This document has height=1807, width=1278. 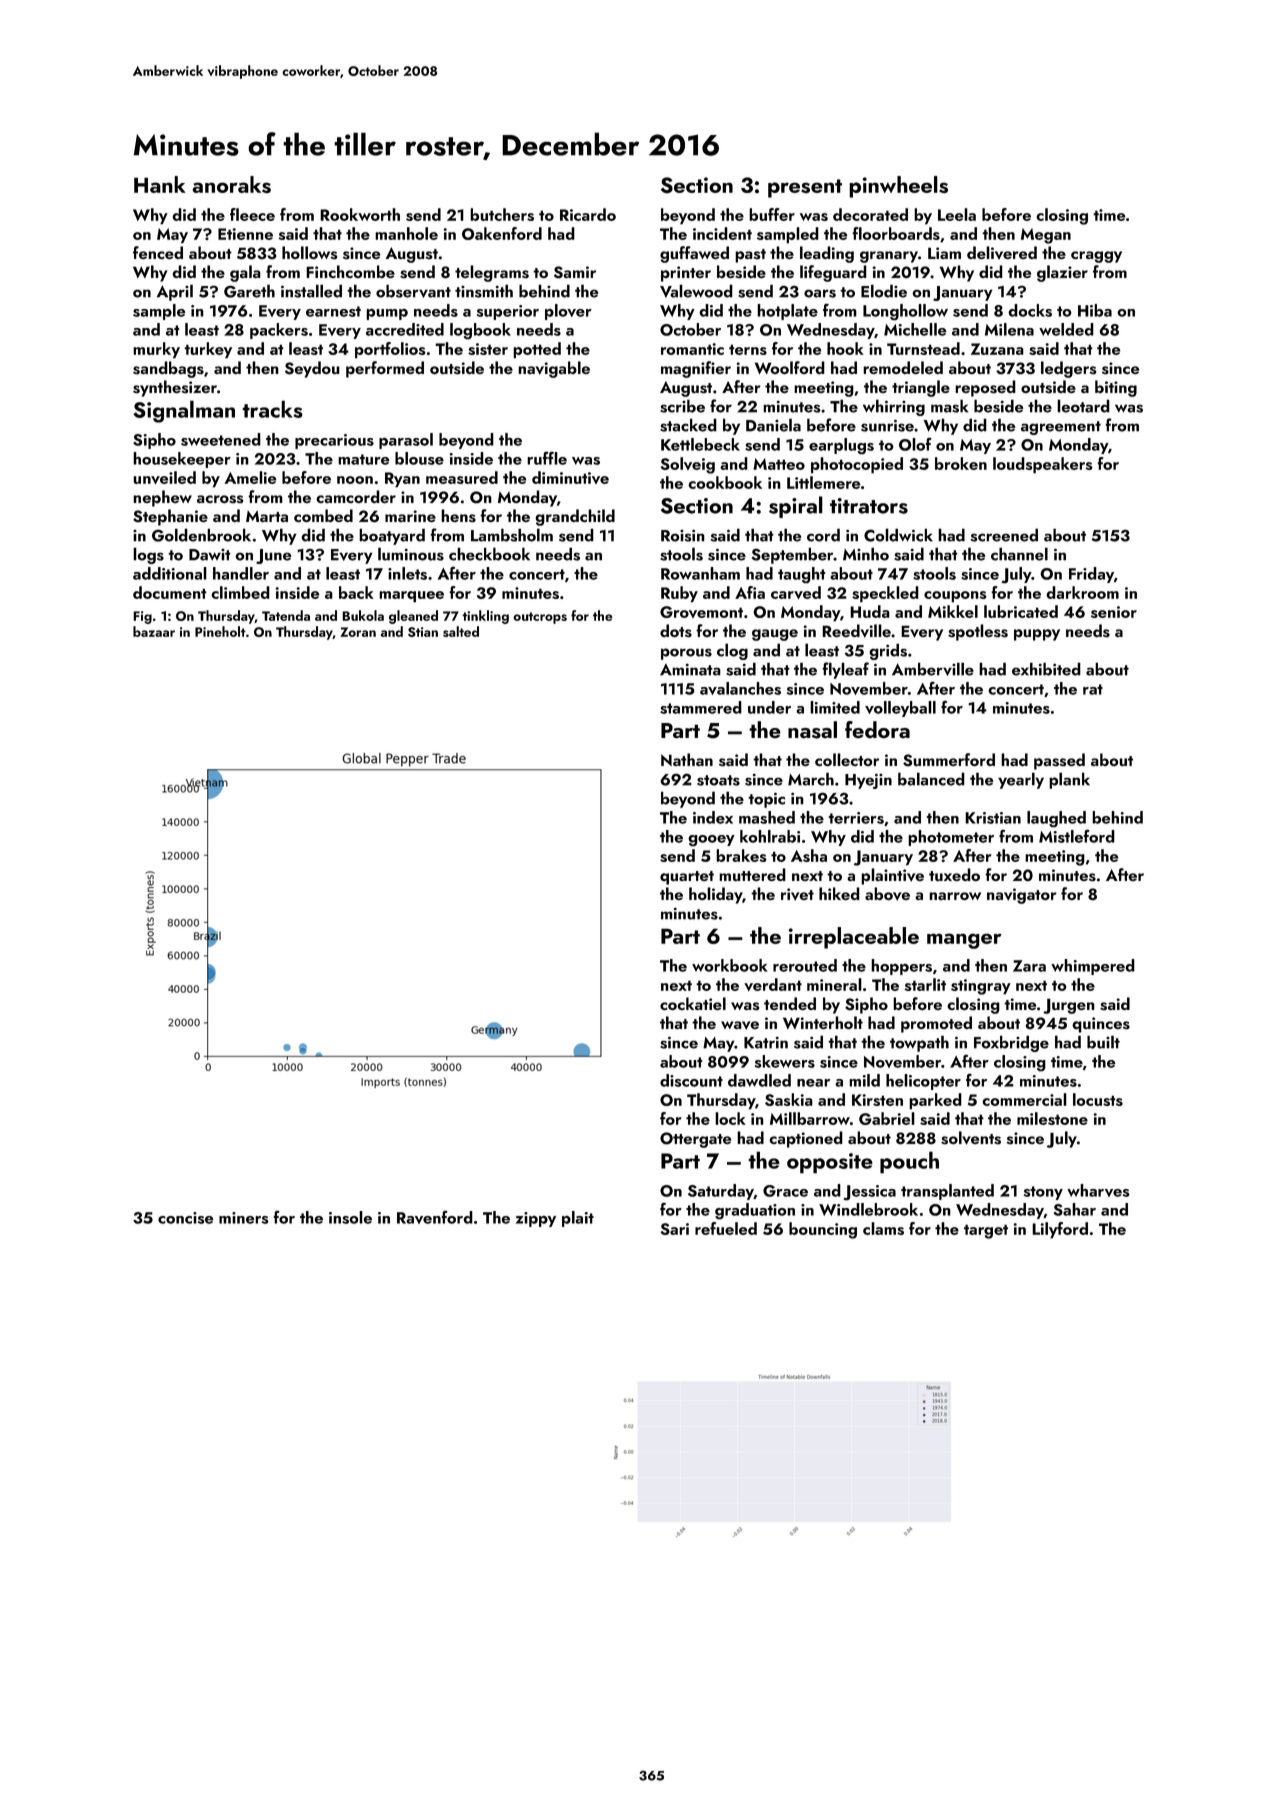 What do you see at coordinates (772, 214) in the document?
I see `buffer` at bounding box center [772, 214].
